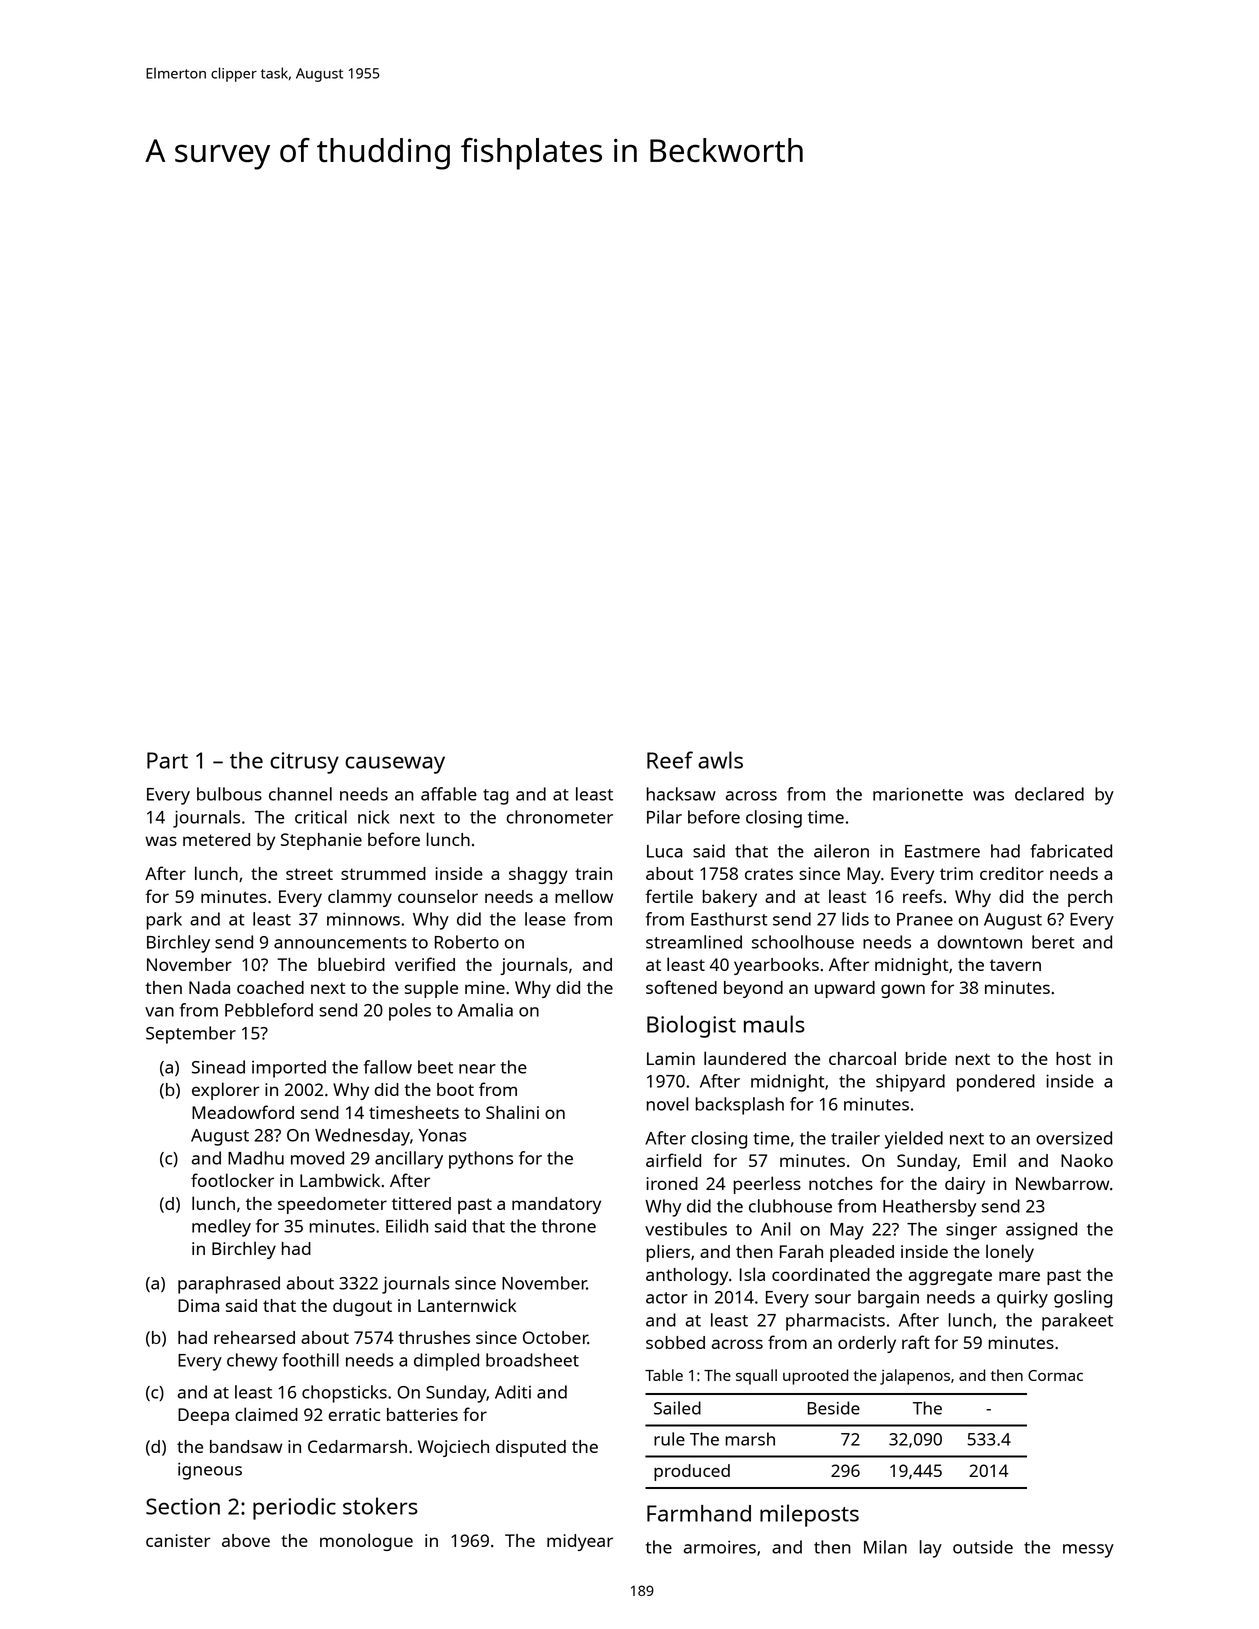  What do you see at coordinates (1049, 794) in the screenshot?
I see `declared` at bounding box center [1049, 794].
